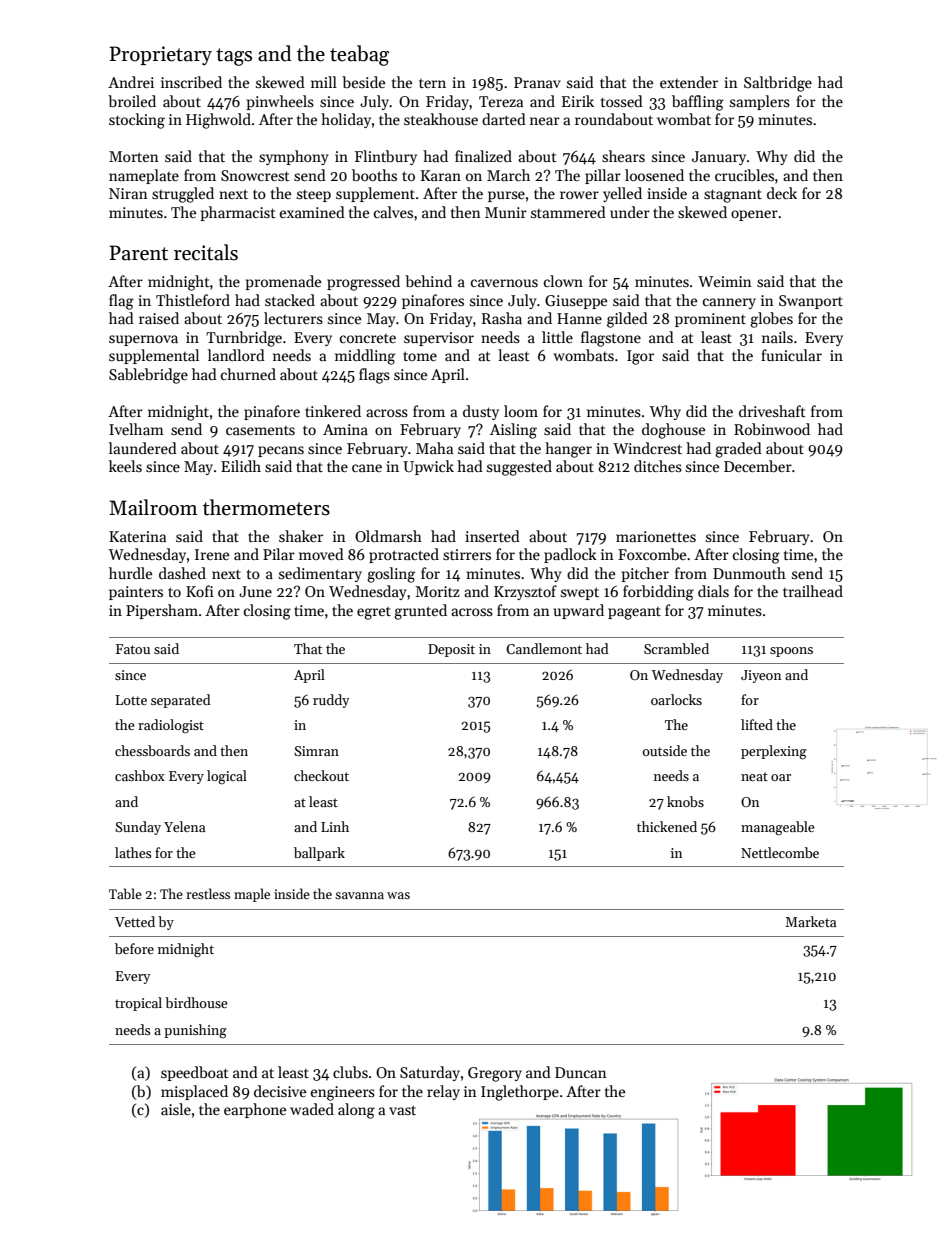 The image size is (952, 1233). I want to click on earphone, so click(255, 1110).
